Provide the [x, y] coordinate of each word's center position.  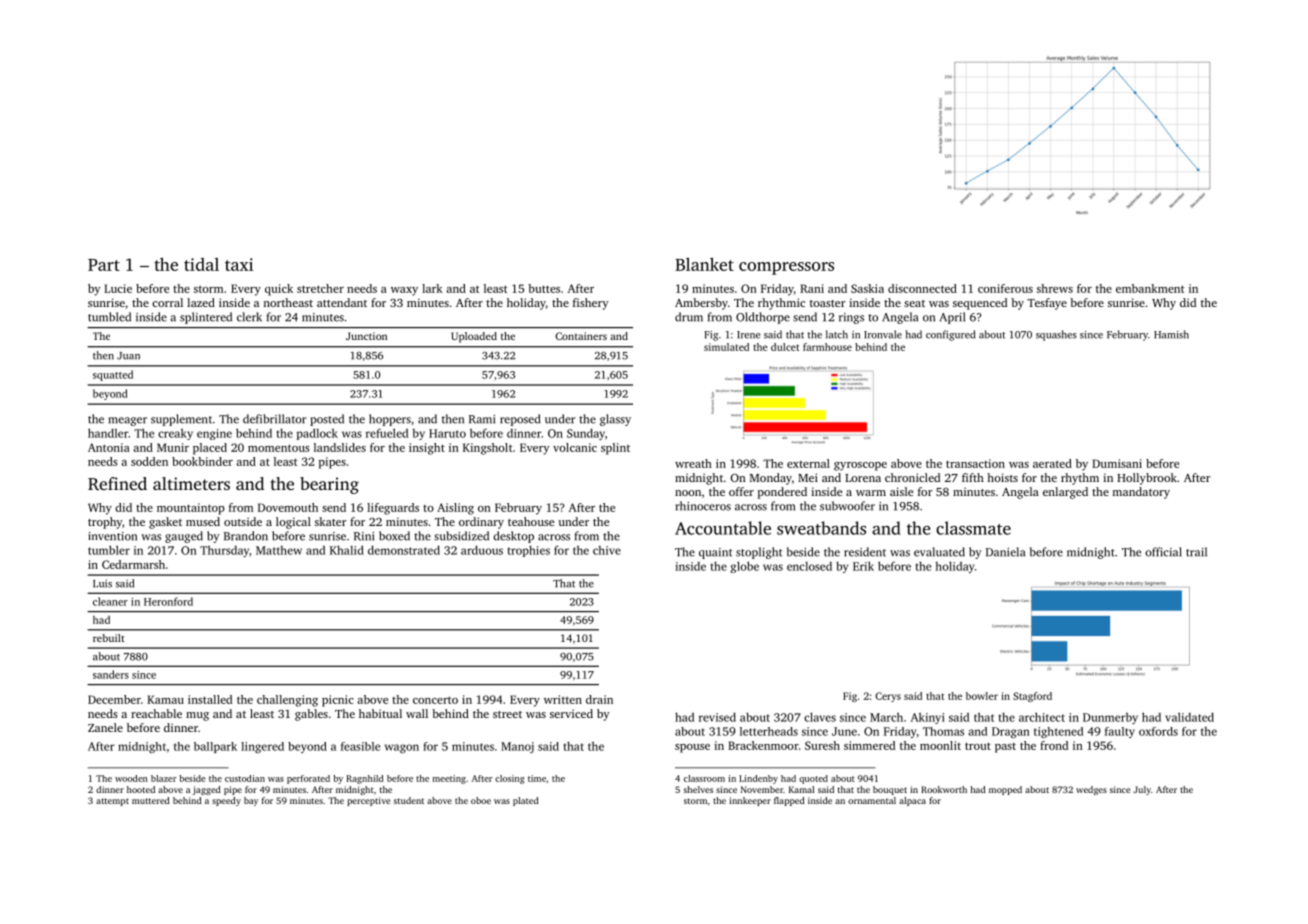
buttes [544, 288]
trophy [105, 523]
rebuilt [109, 638]
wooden [131, 778]
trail [1196, 552]
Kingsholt [487, 449]
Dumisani [1117, 463]
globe [744, 567]
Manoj [517, 747]
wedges [1091, 790]
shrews [1055, 288]
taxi [239, 264]
